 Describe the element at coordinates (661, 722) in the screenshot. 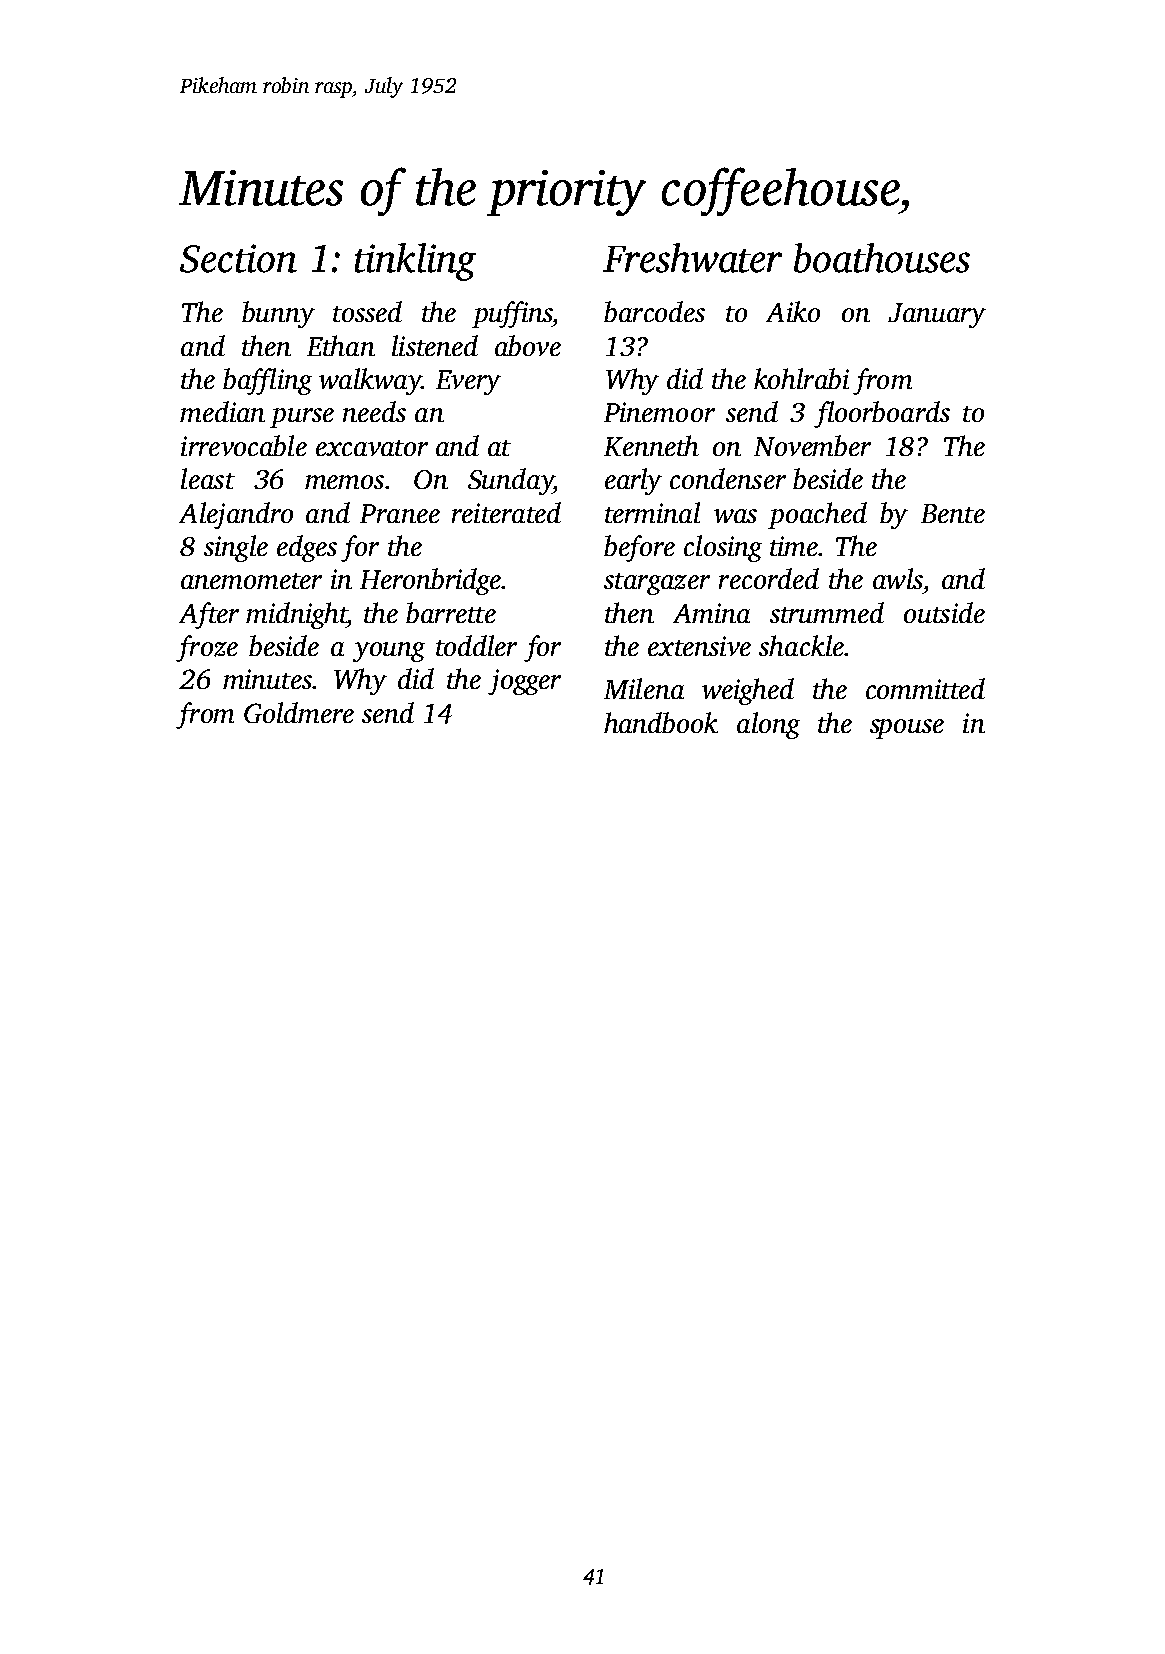

I see `handbook` at that location.
